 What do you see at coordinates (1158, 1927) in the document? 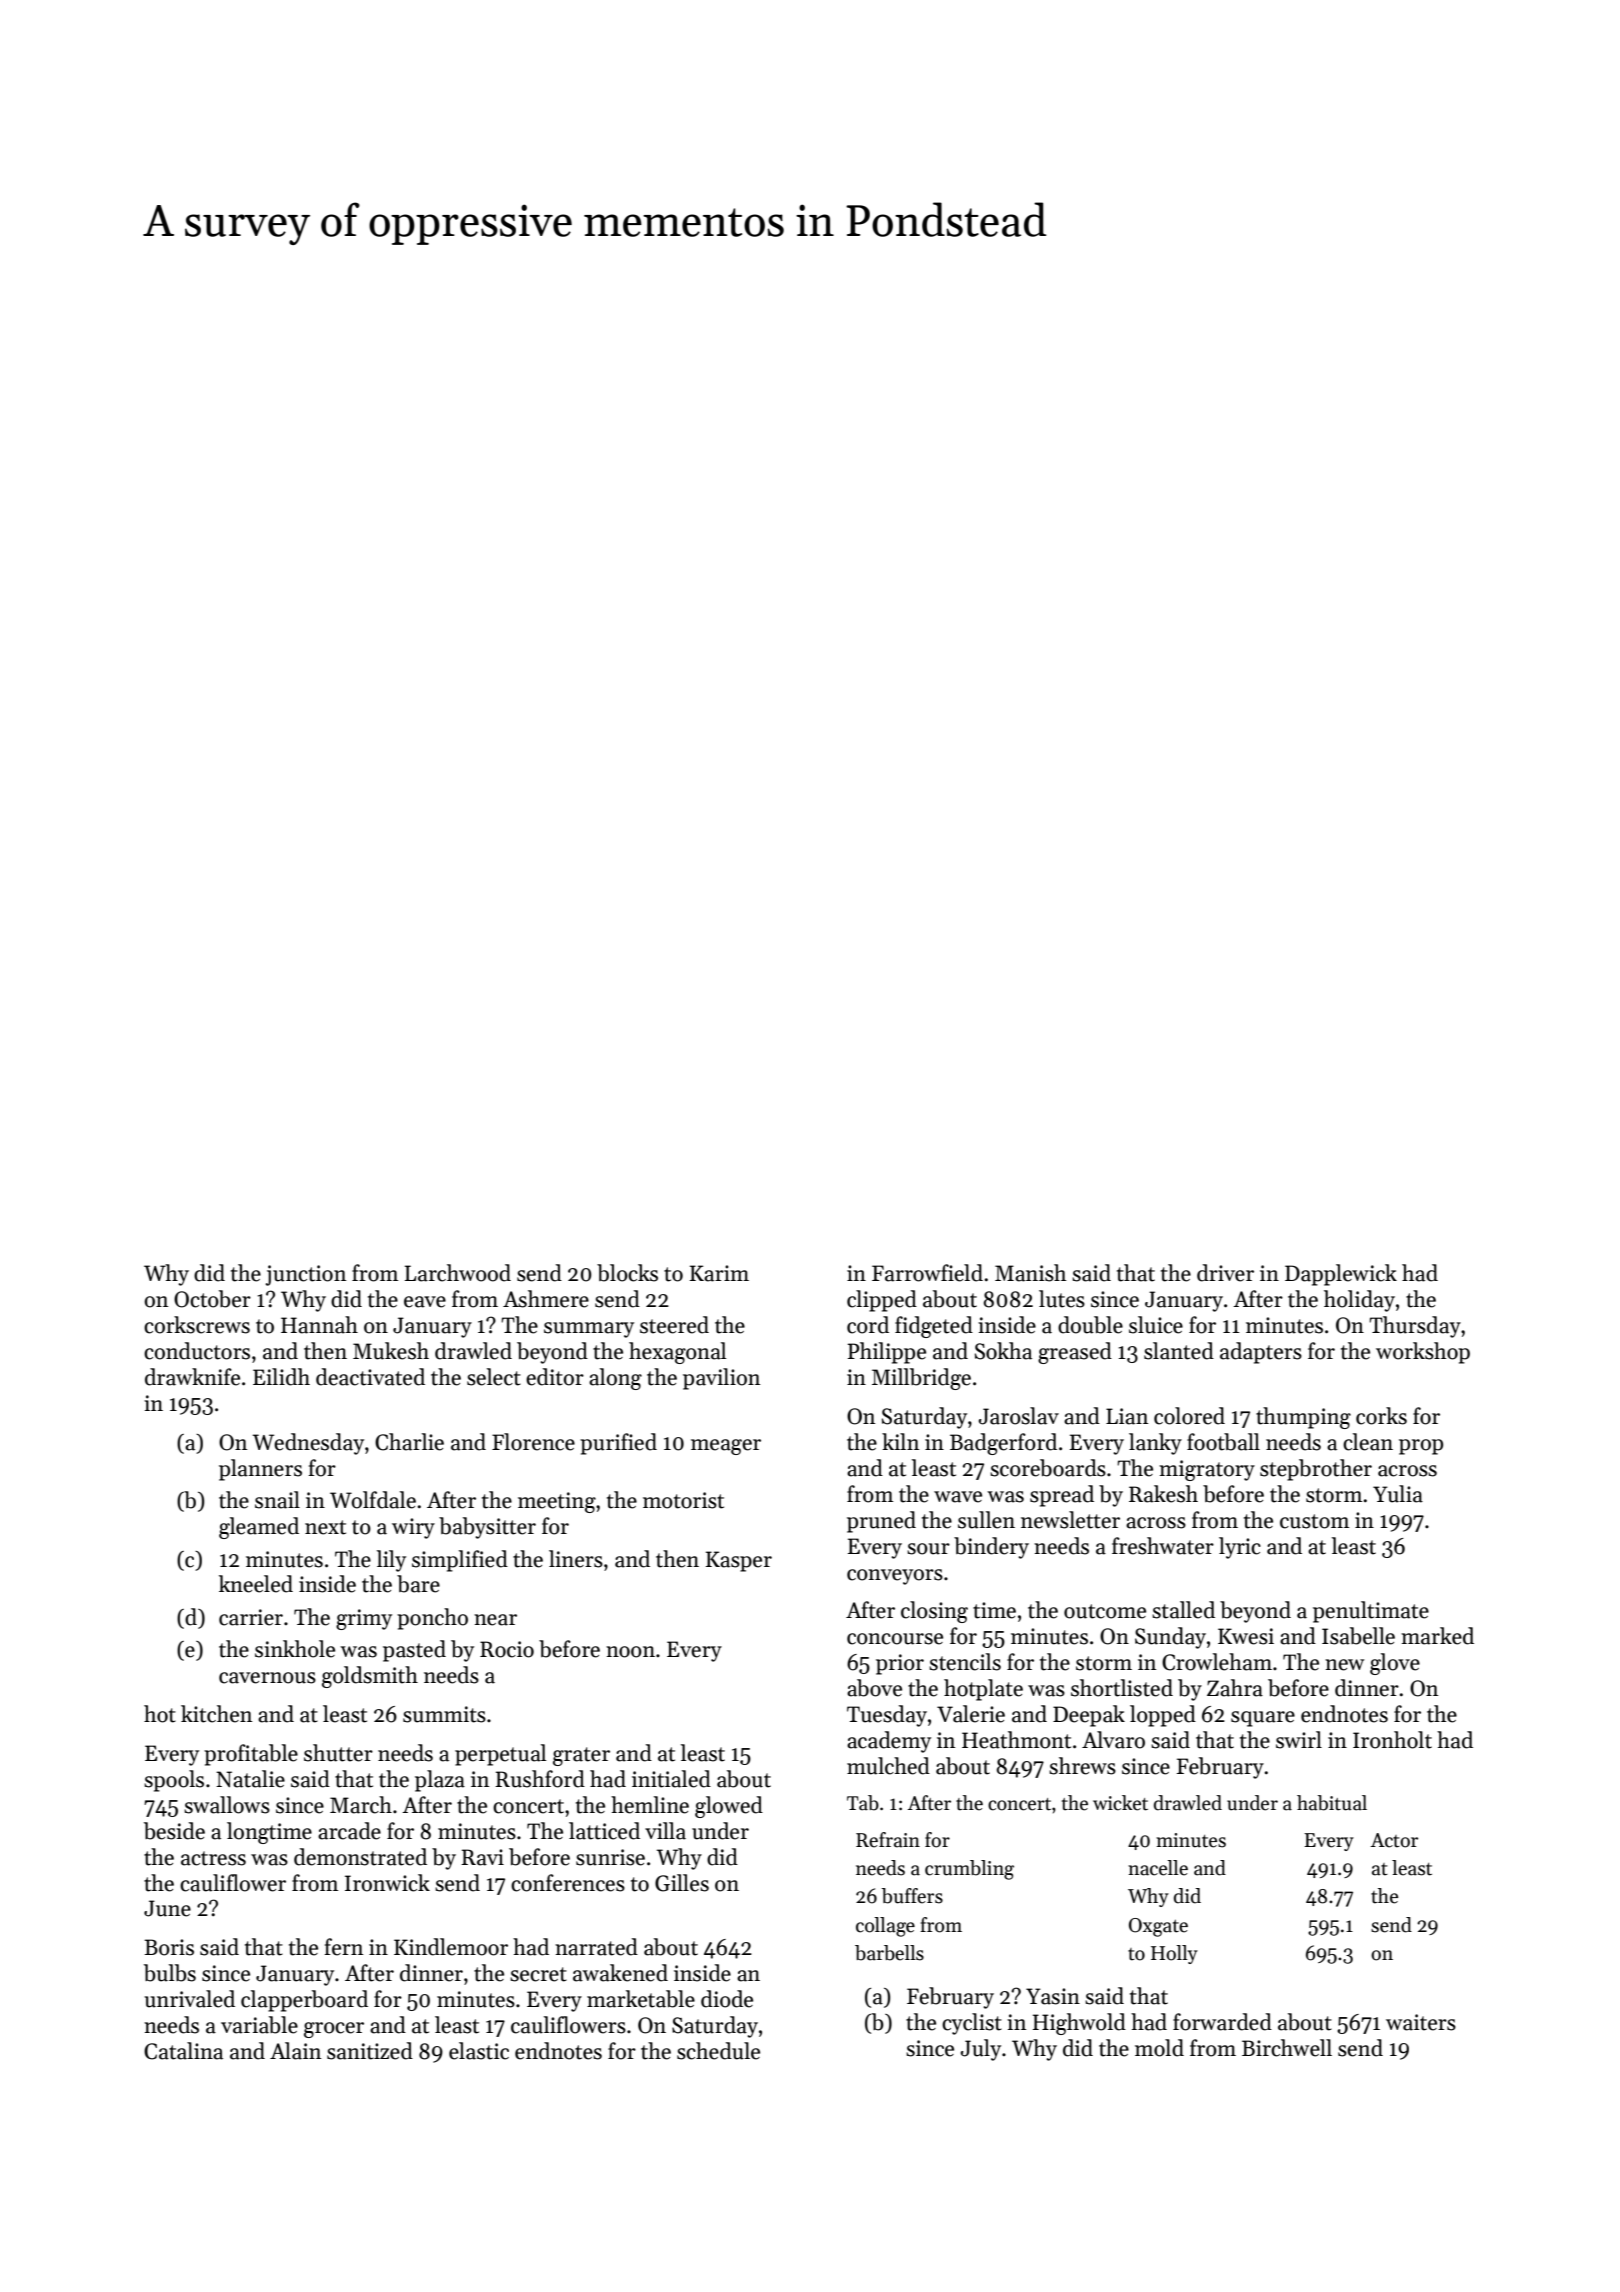
I see `Oxgate` at bounding box center [1158, 1927].
